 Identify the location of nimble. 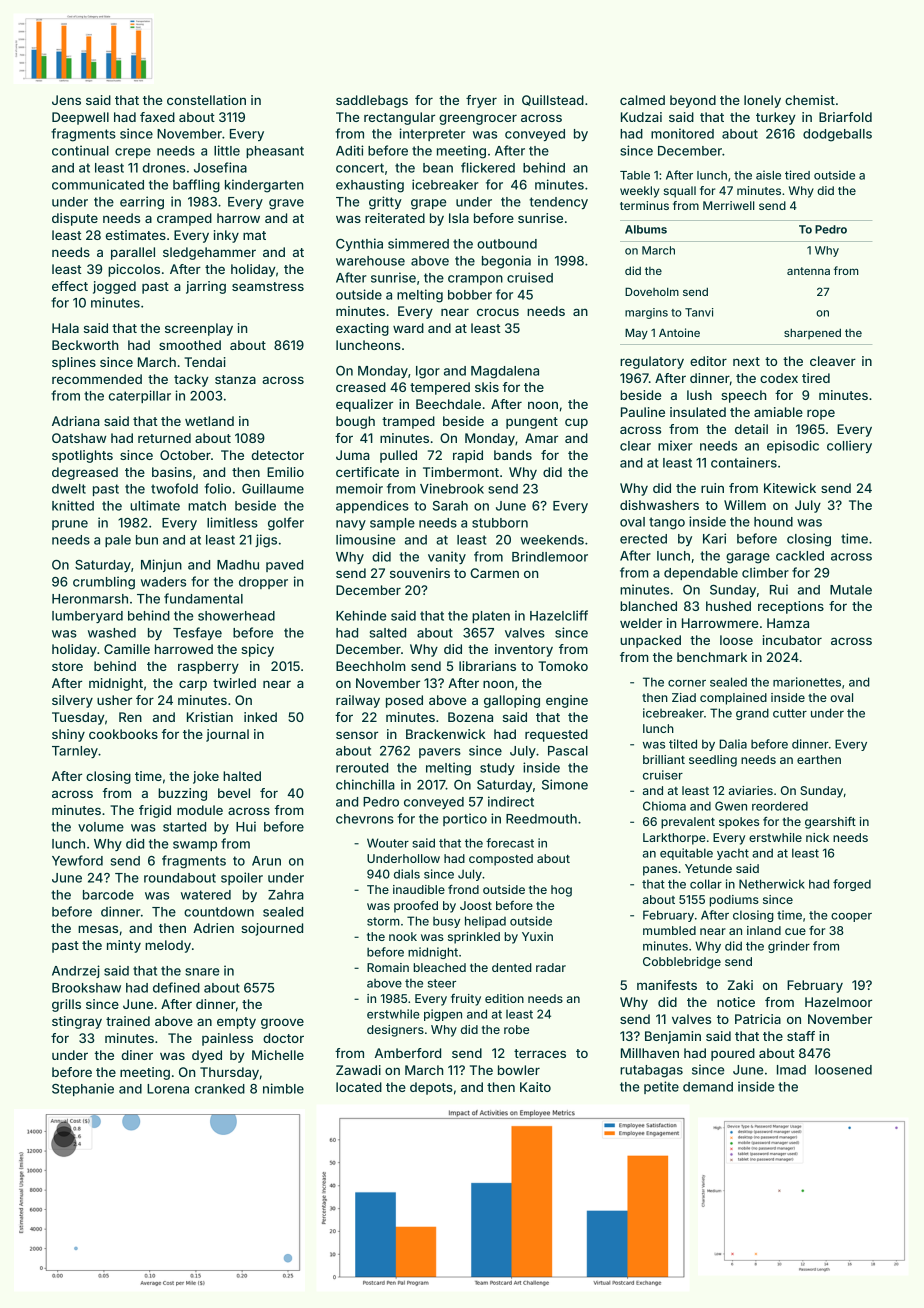
(283, 1088).
